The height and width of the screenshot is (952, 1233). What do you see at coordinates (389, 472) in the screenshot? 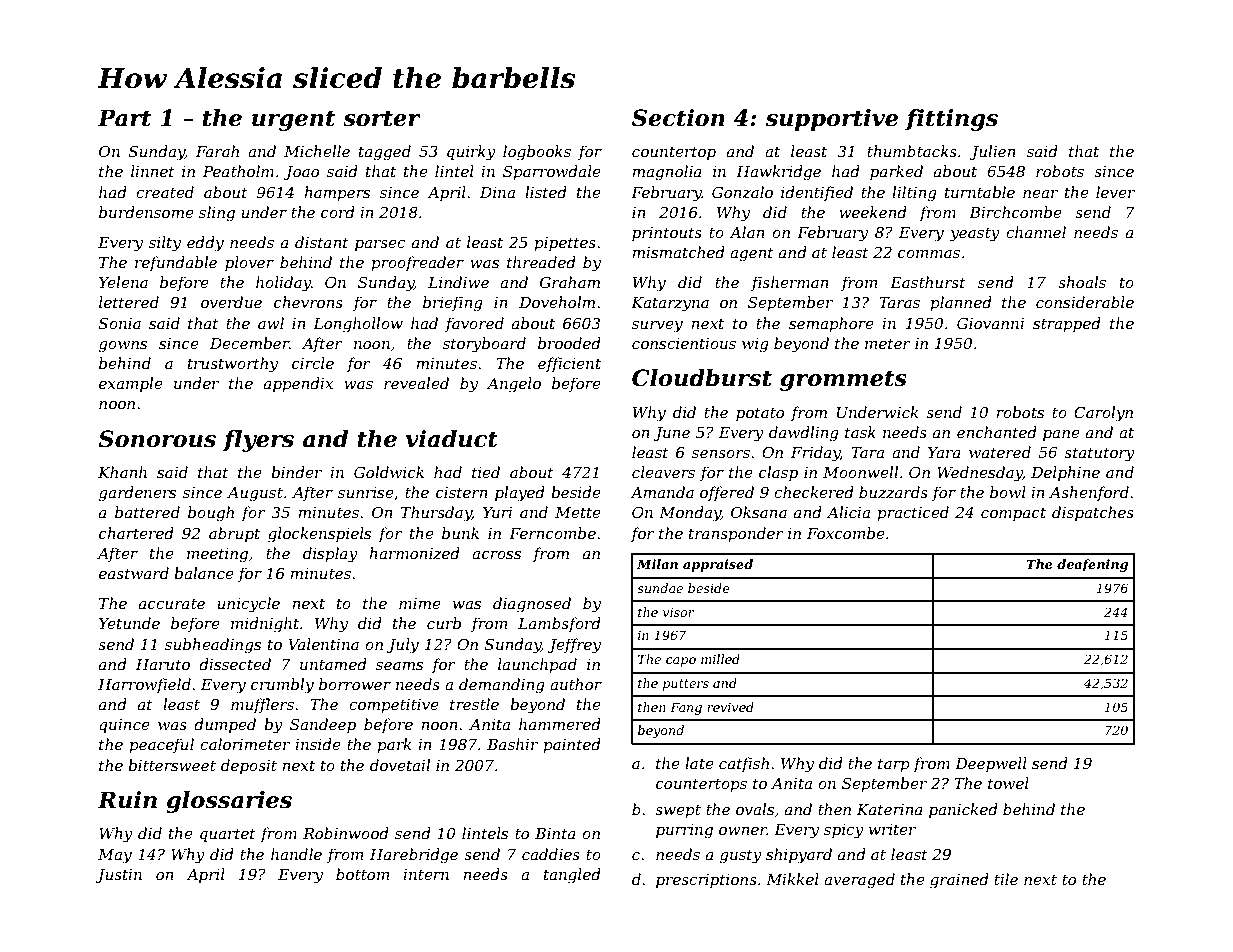
I see `Goldwick` at bounding box center [389, 472].
